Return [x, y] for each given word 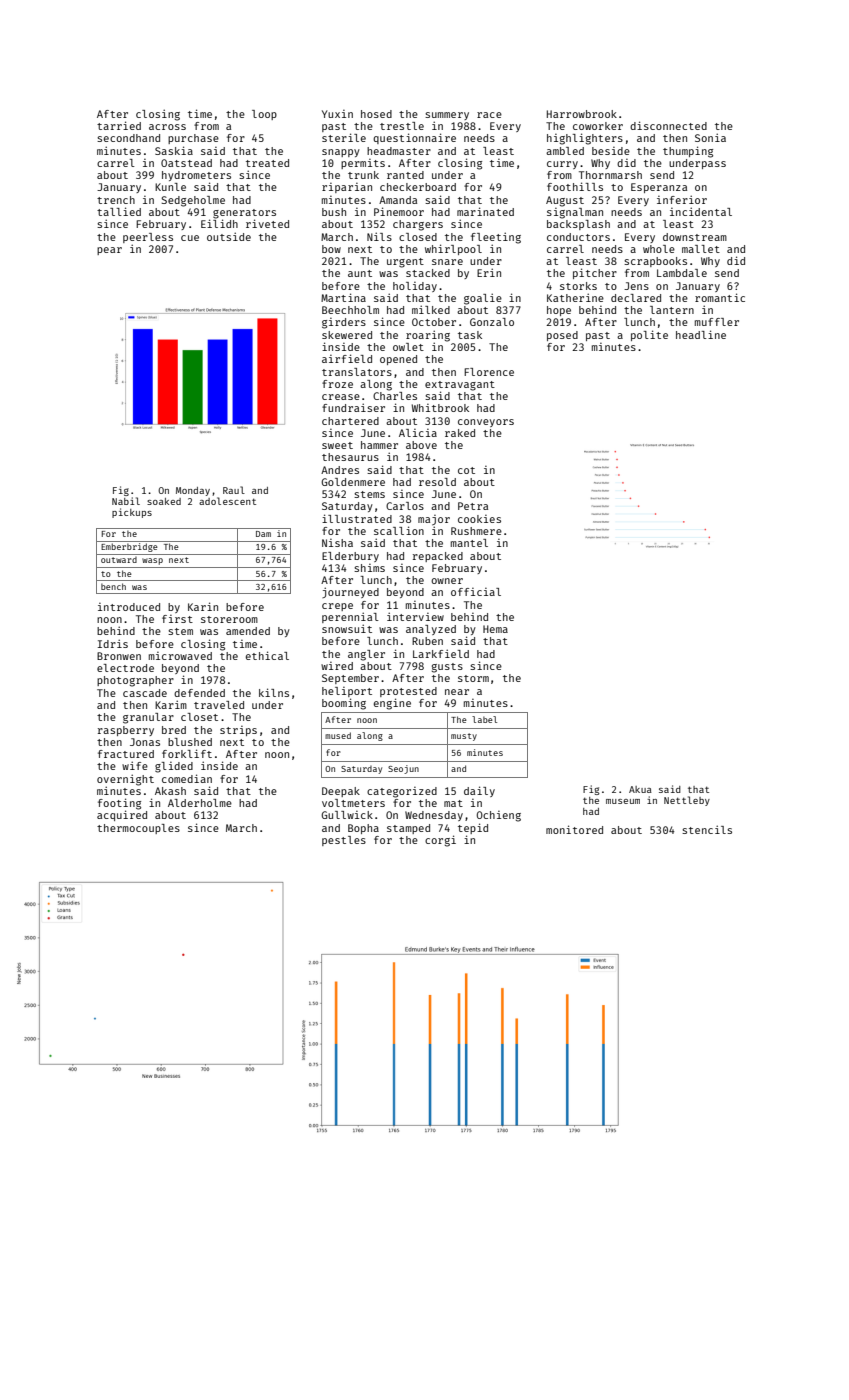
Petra [473, 506]
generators [244, 214]
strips [238, 731]
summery [447, 116]
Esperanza [659, 188]
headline [701, 334]
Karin [203, 606]
